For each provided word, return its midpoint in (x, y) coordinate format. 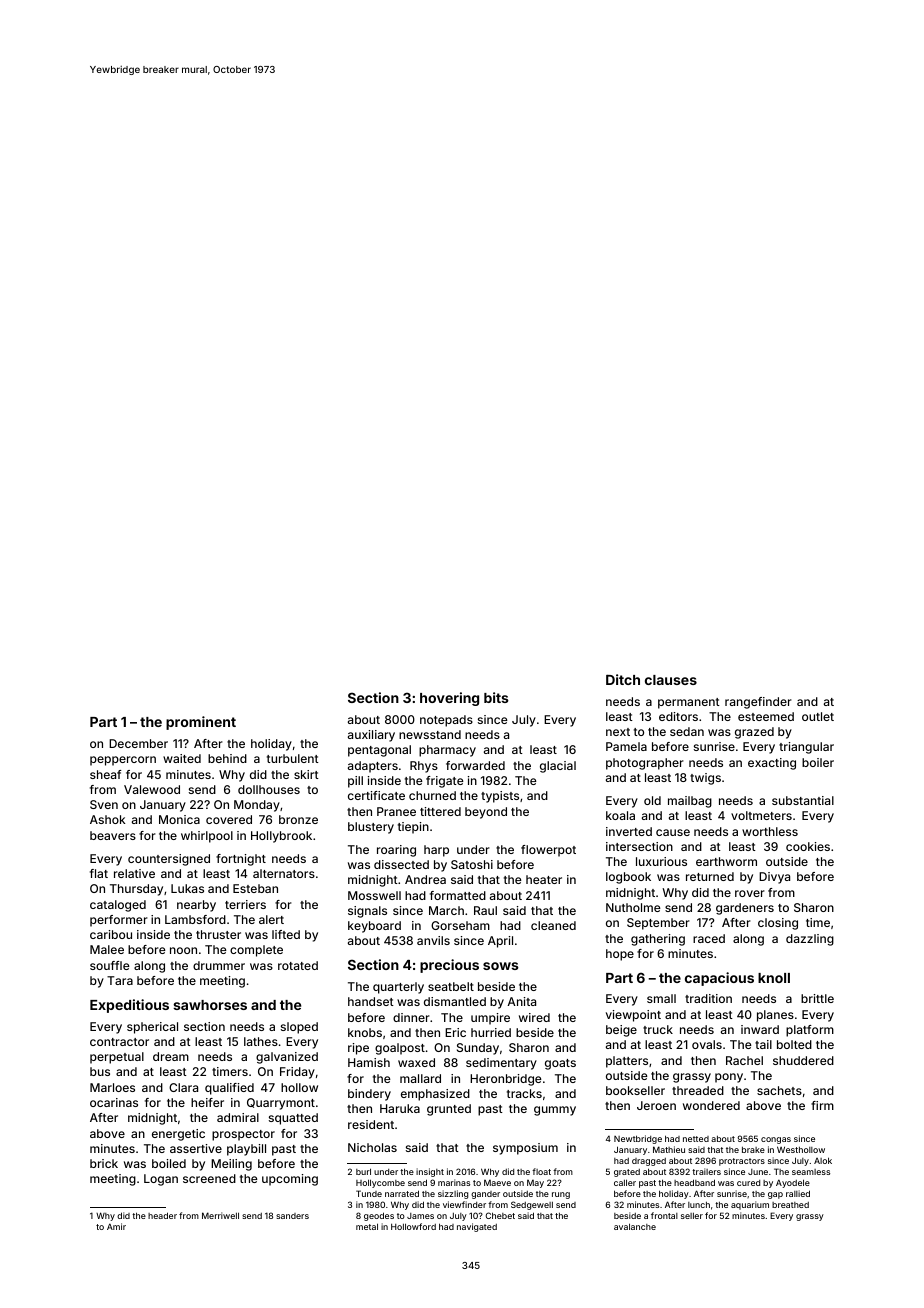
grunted (449, 1110)
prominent (201, 723)
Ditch (623, 679)
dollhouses (269, 789)
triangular (806, 748)
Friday (297, 1073)
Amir (116, 1226)
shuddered (803, 1060)
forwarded (475, 765)
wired (534, 1017)
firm (822, 1105)
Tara (120, 980)
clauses (671, 680)
